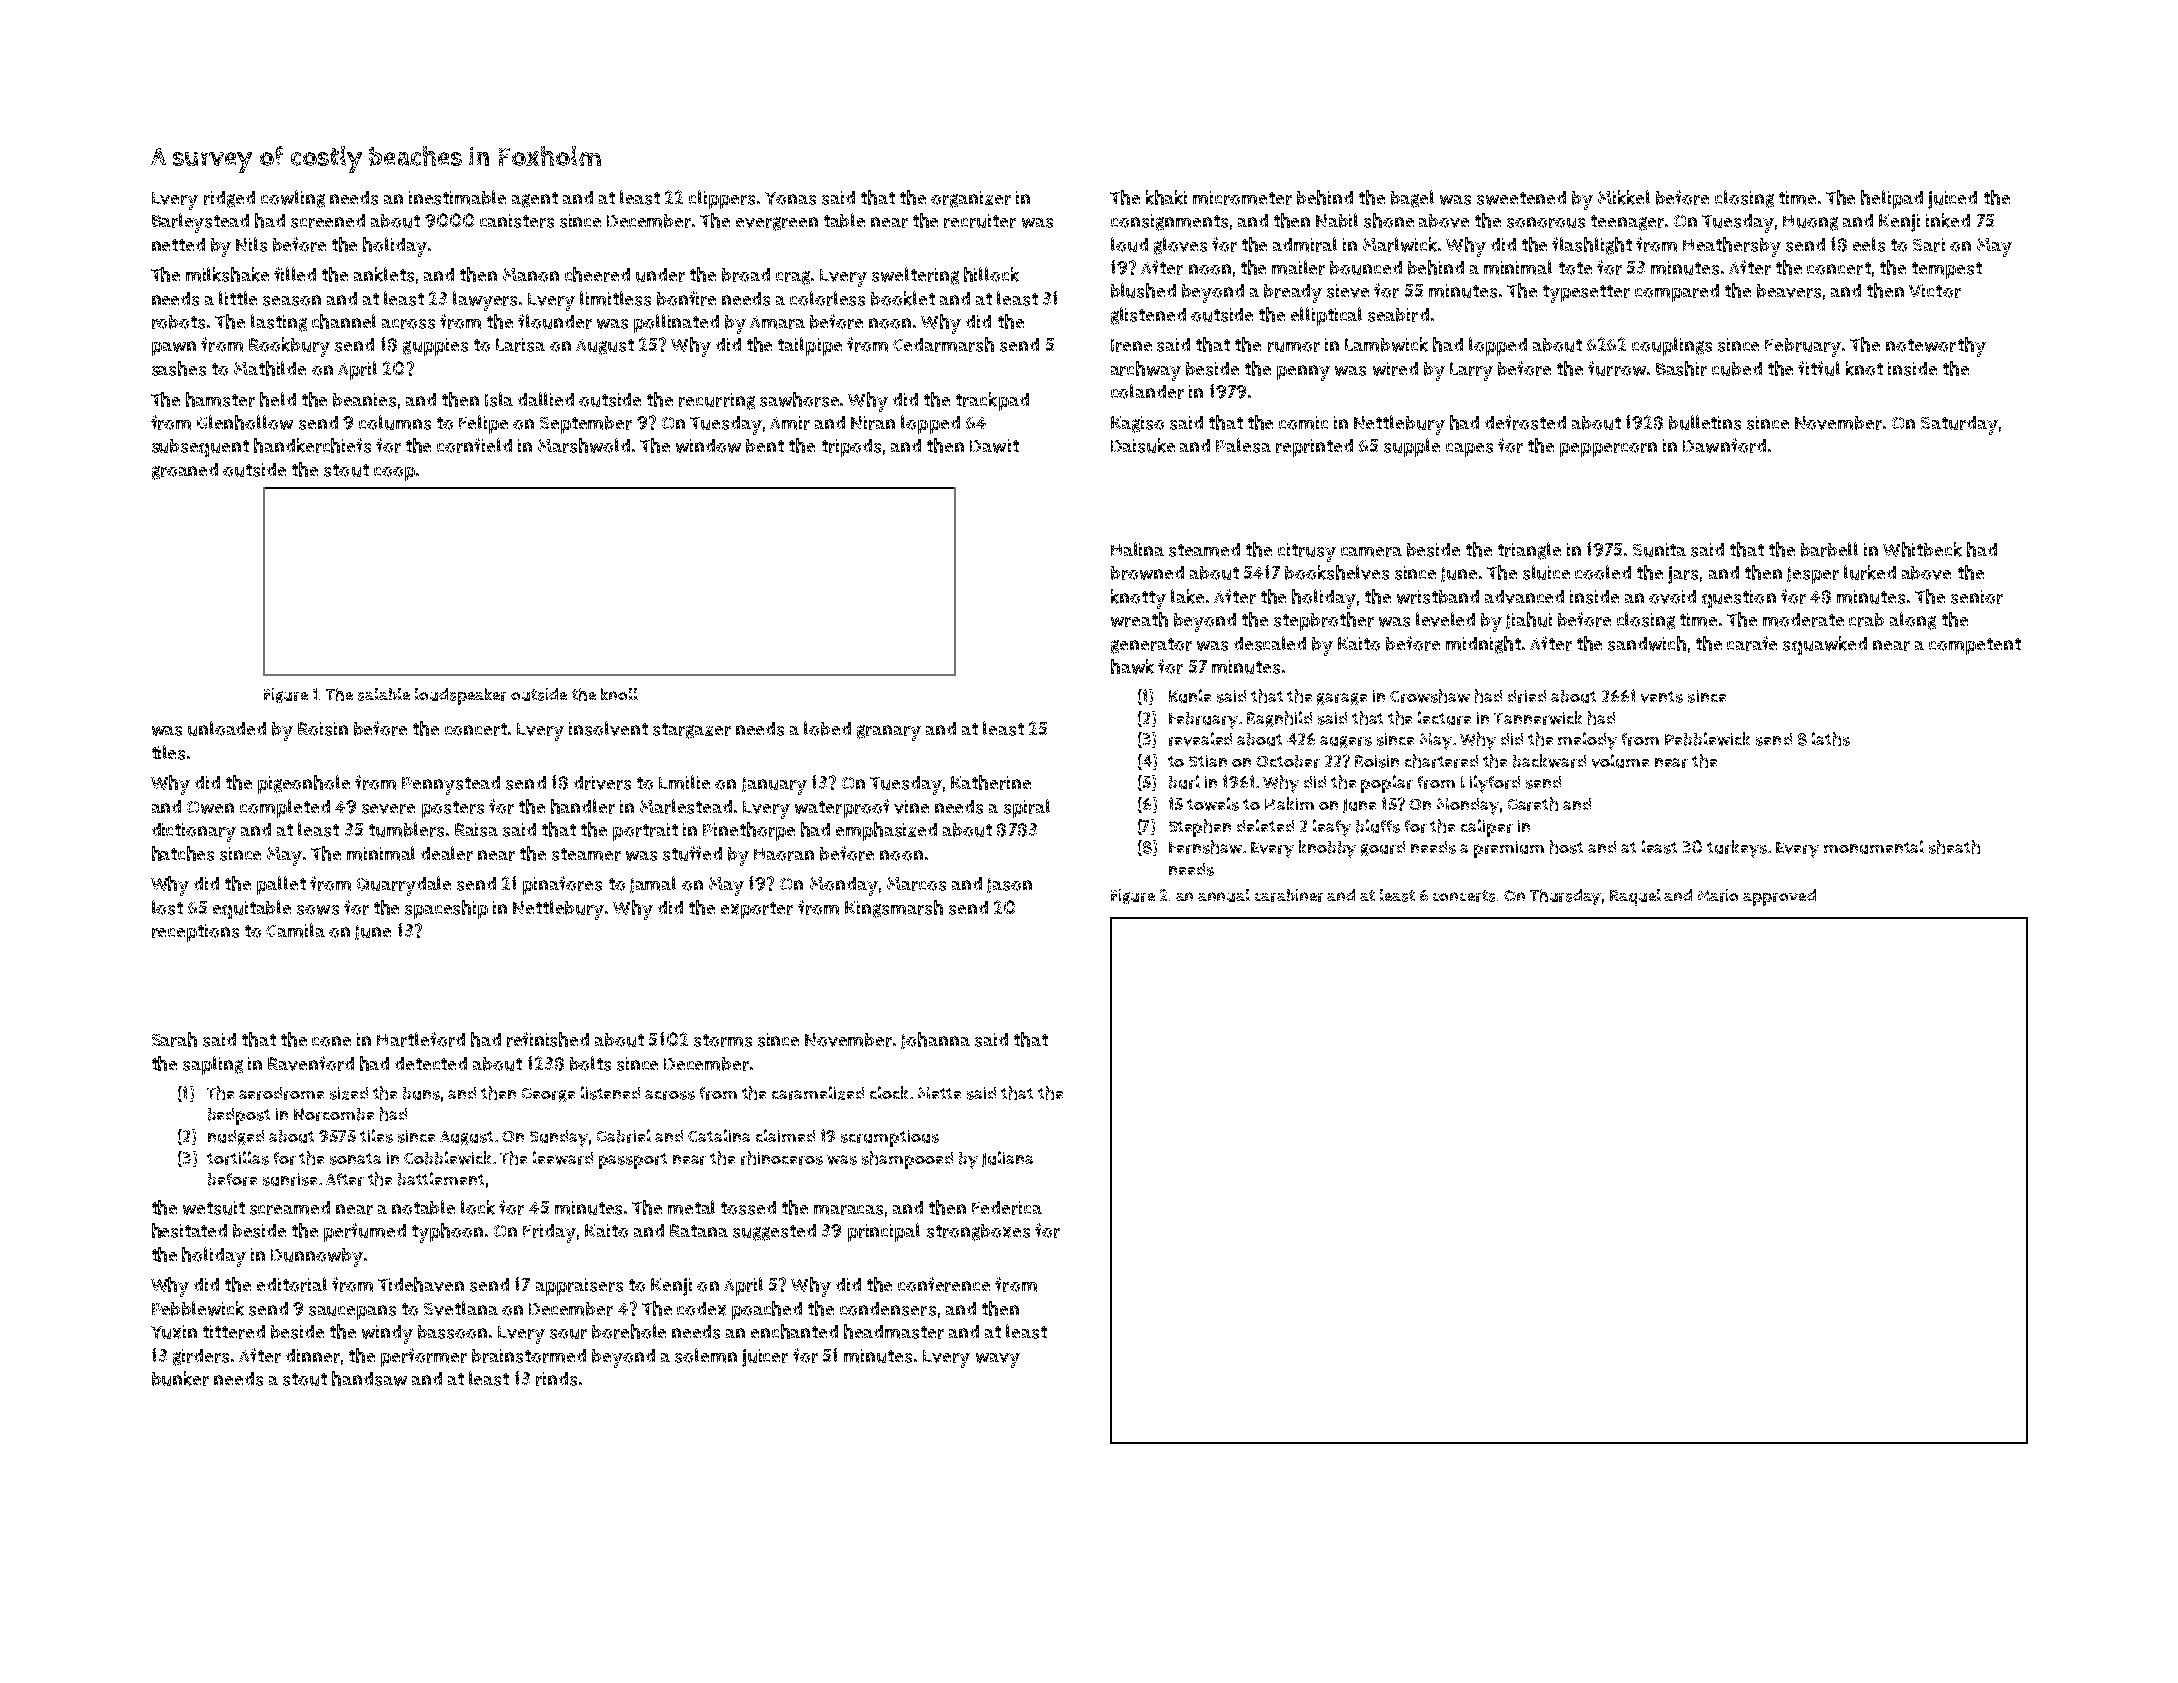  I want to click on Yonas, so click(790, 198).
